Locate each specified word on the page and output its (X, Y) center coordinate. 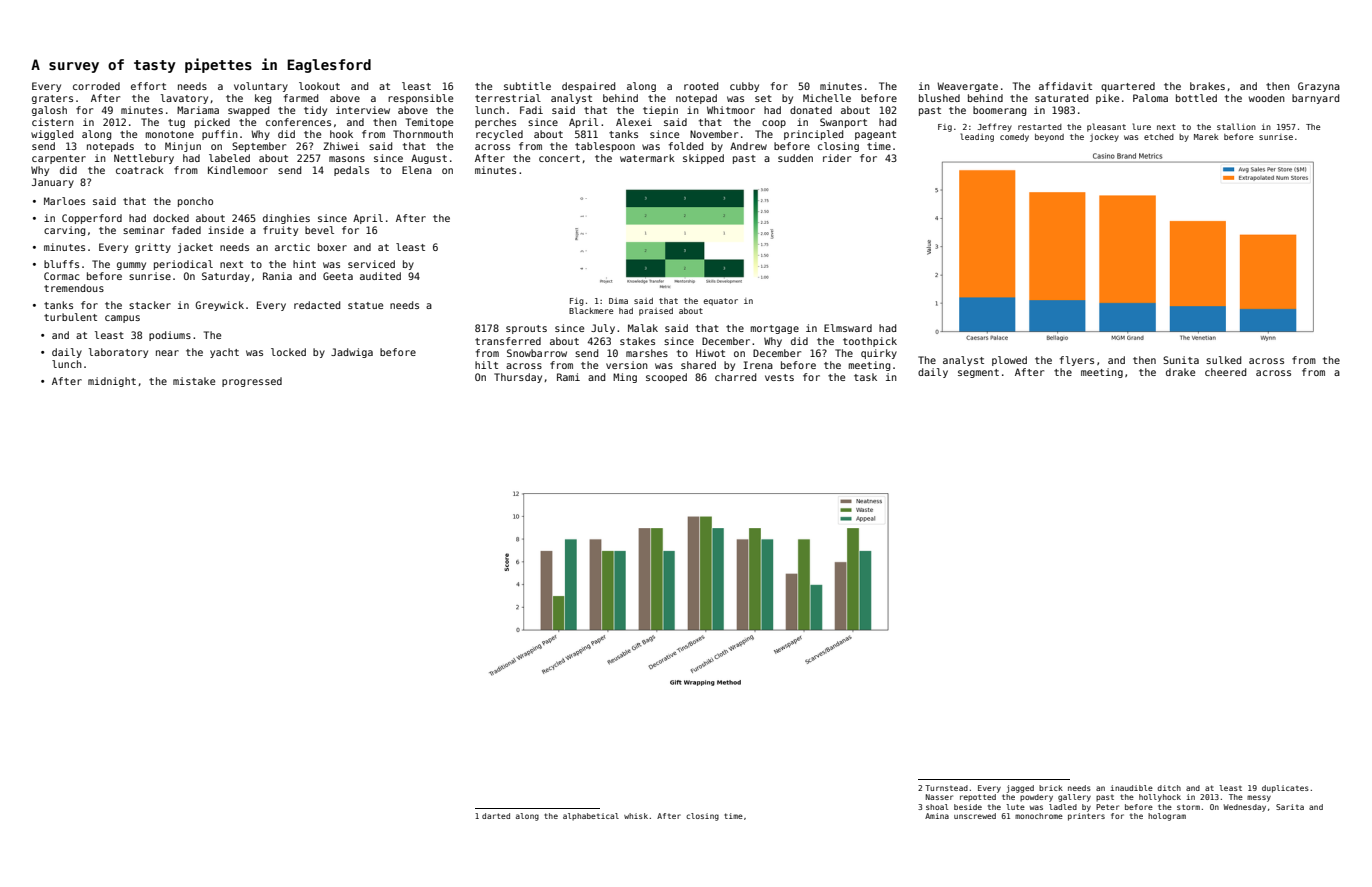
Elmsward (848, 328)
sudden (795, 158)
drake (1180, 372)
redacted (317, 305)
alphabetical (591, 817)
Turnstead (946, 788)
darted (496, 816)
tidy (315, 111)
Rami (568, 377)
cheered (1225, 372)
